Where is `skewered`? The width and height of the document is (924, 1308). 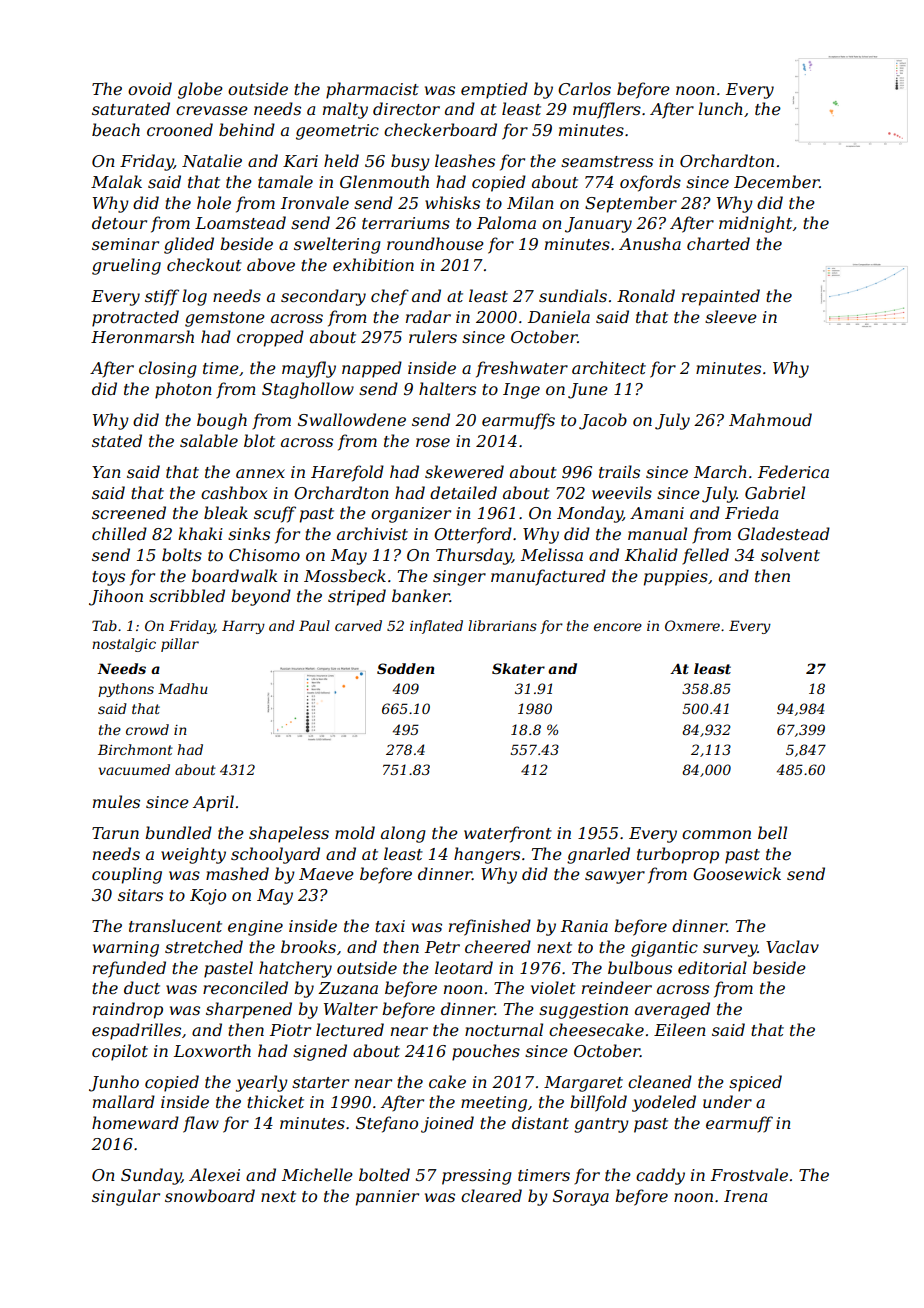
skewered is located at coordinates (464, 471).
